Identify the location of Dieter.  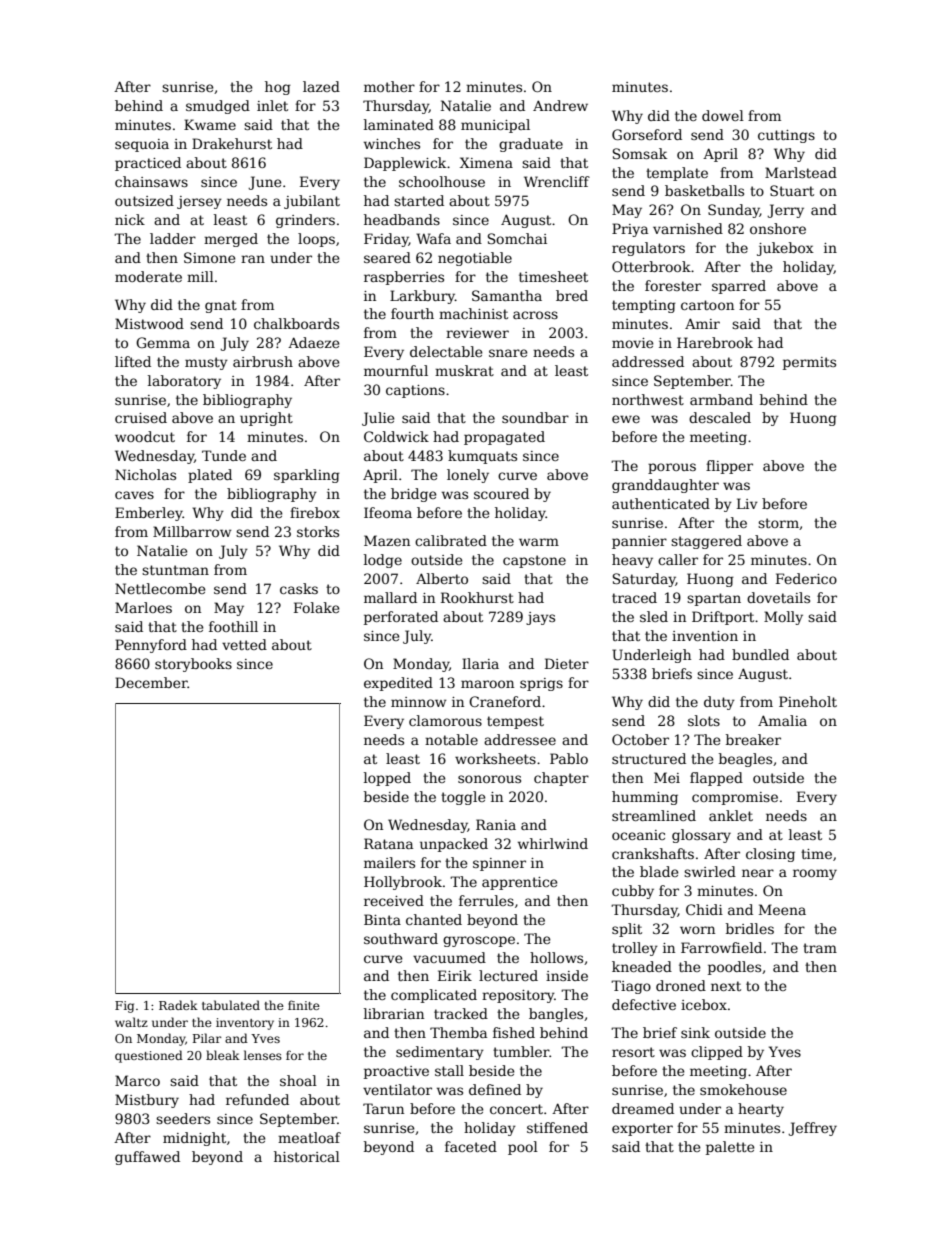
(567, 663).
